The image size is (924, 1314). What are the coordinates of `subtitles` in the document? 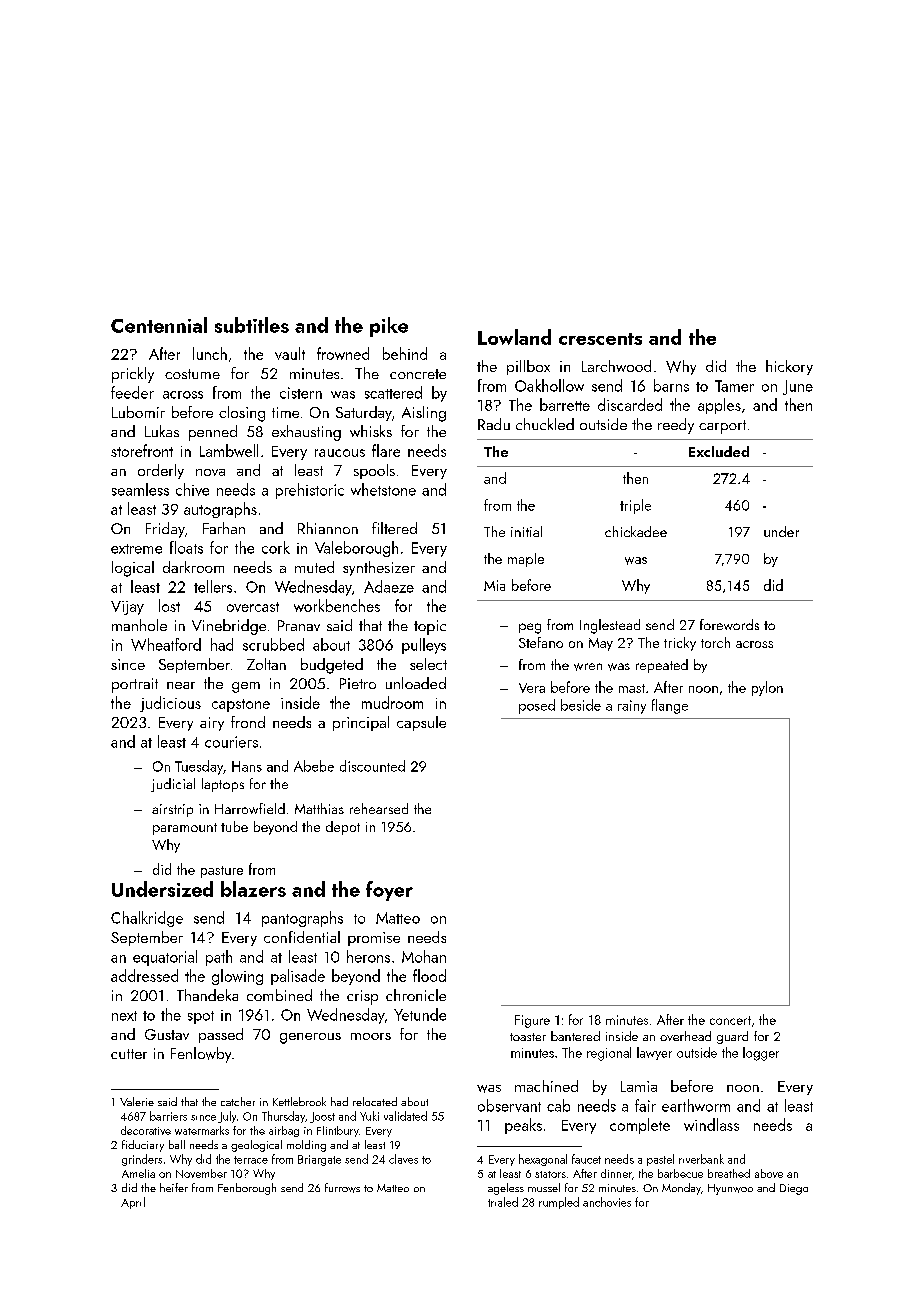 It's located at (252, 325).
